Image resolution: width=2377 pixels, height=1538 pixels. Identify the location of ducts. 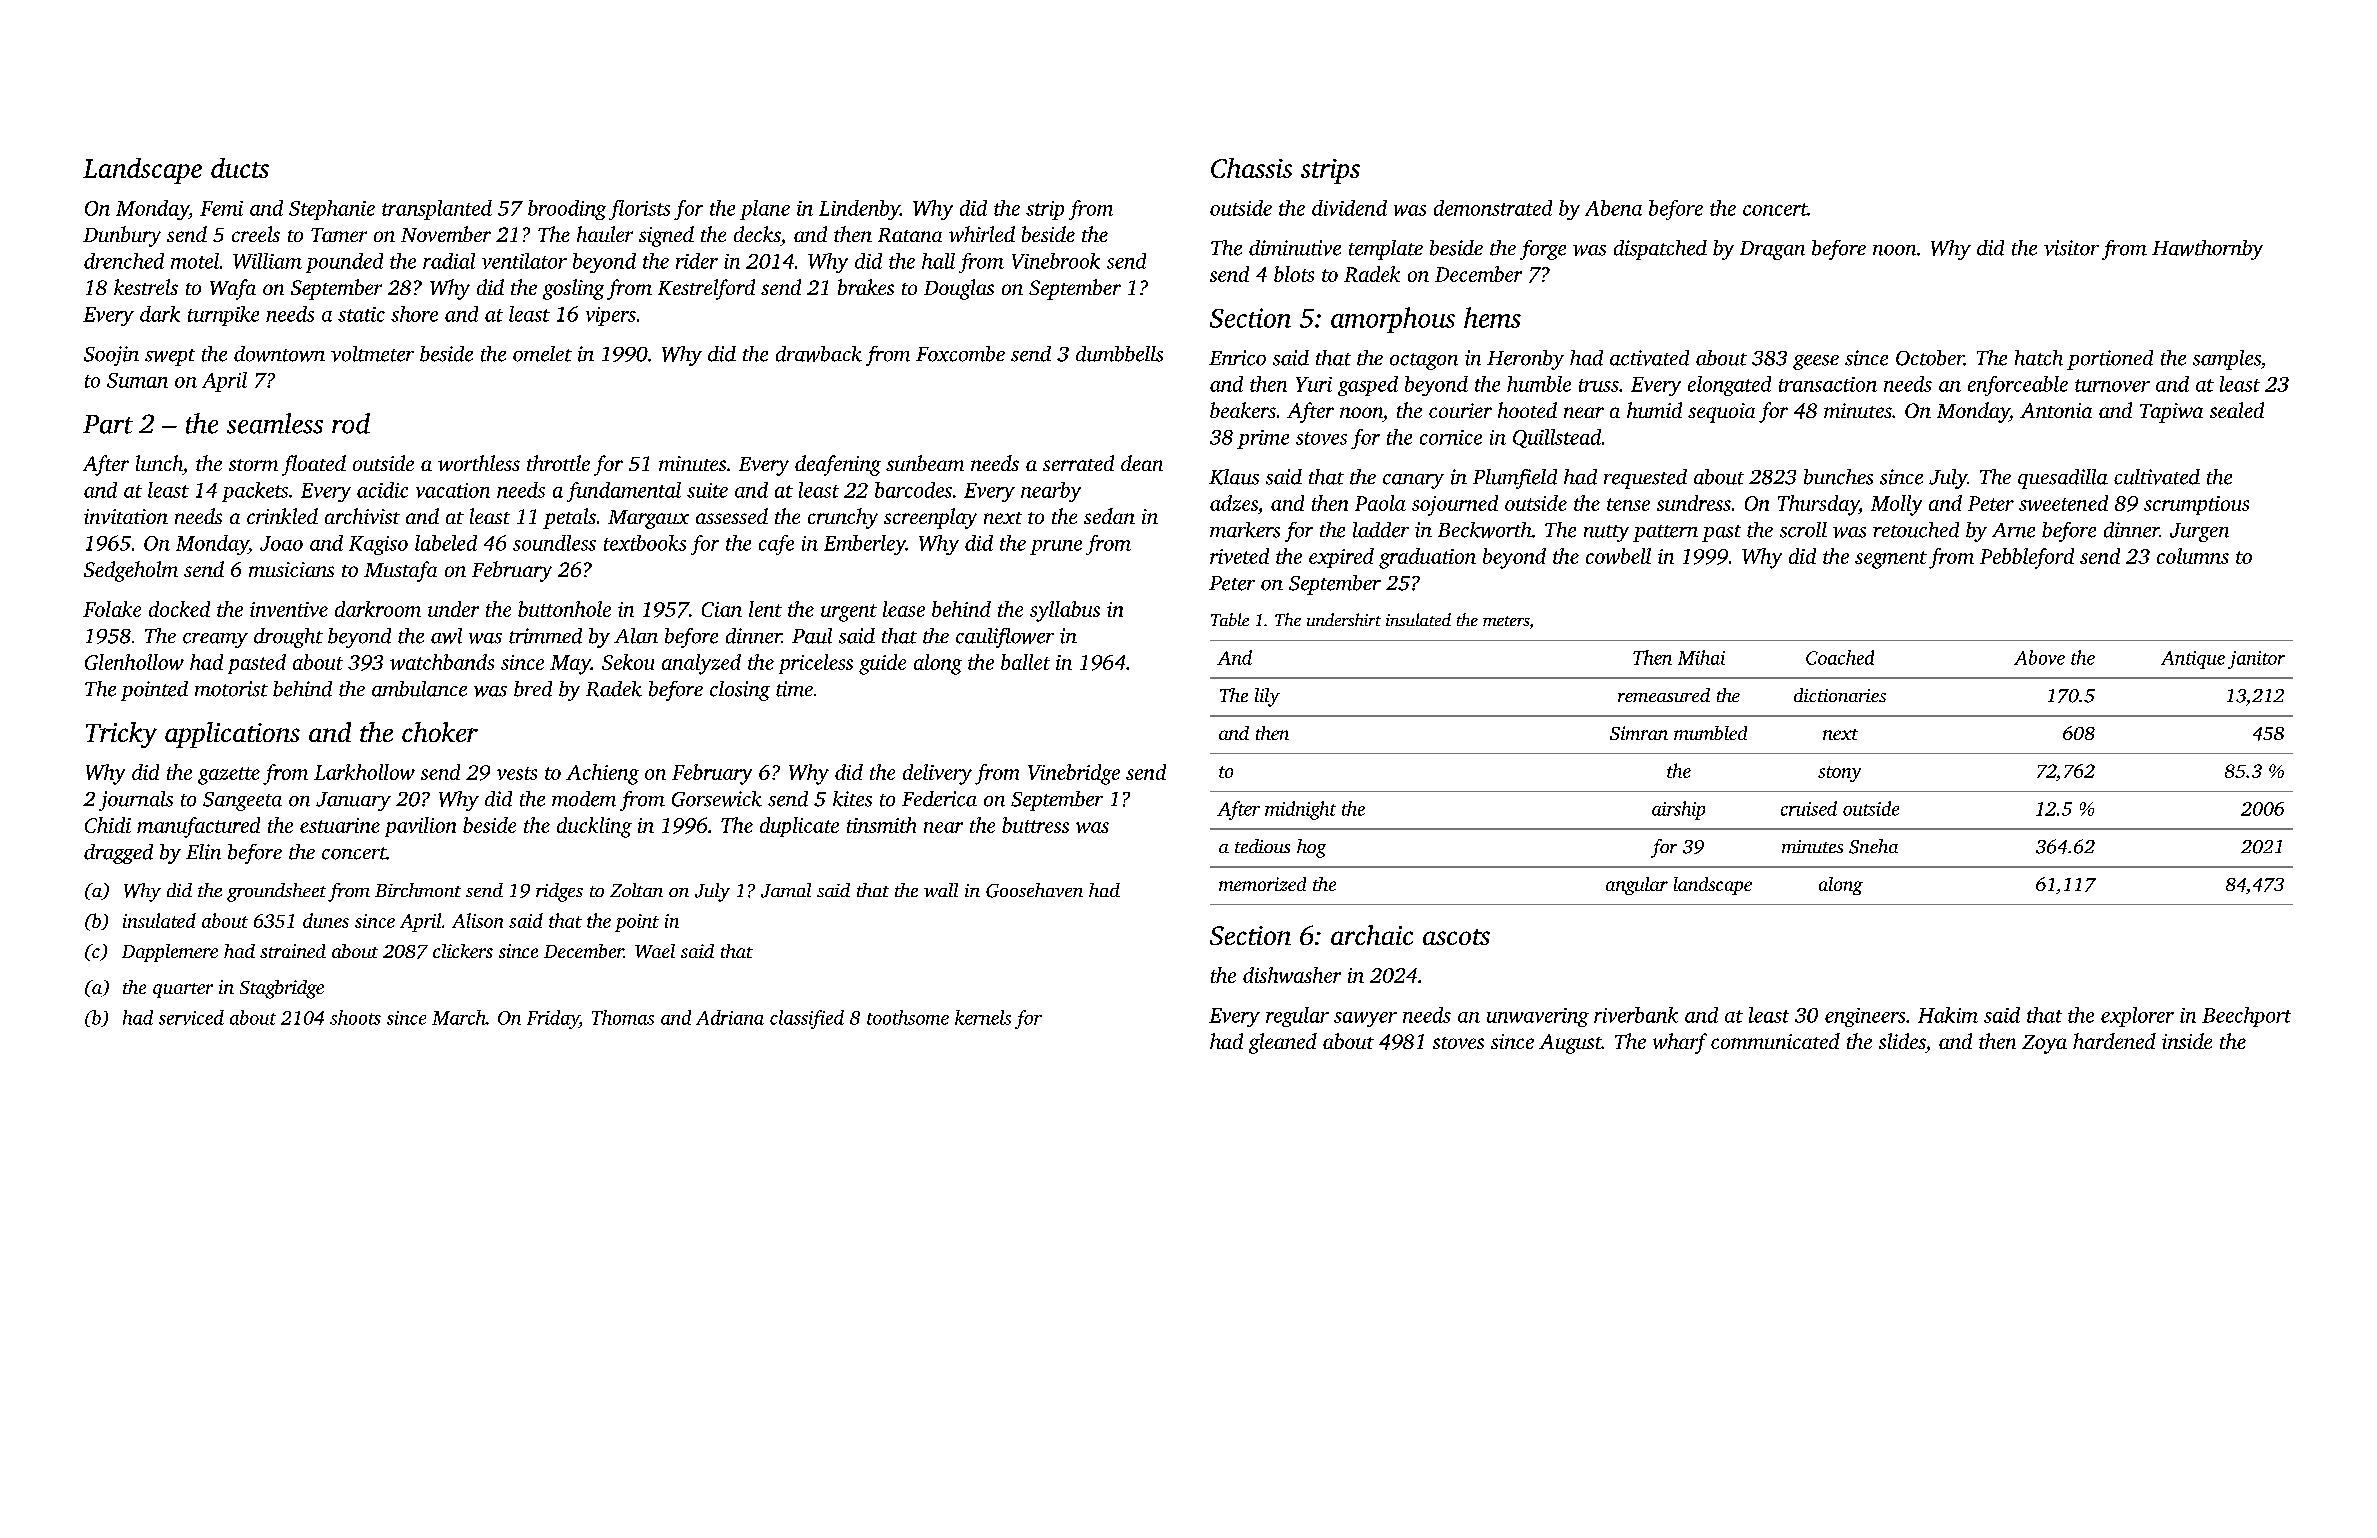
(240, 168).
